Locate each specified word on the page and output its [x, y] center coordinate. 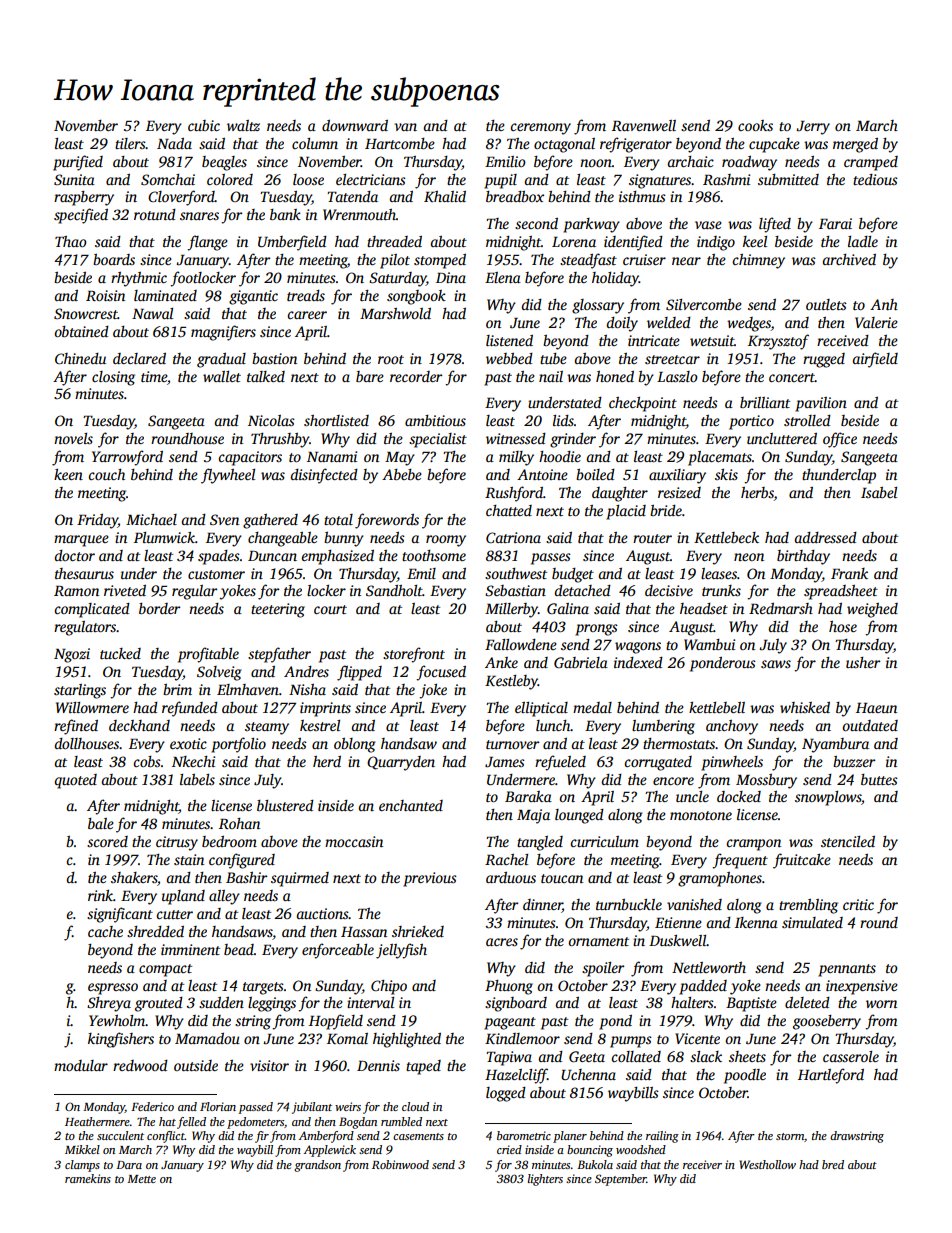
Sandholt [394, 590]
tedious [875, 179]
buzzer [854, 761]
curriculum [604, 841]
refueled [560, 763]
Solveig [219, 673]
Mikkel [82, 1149]
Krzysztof [778, 342]
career [307, 315]
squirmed [300, 879]
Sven [224, 519]
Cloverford [181, 198]
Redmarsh [781, 608]
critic [858, 904]
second [536, 223]
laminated [165, 295]
